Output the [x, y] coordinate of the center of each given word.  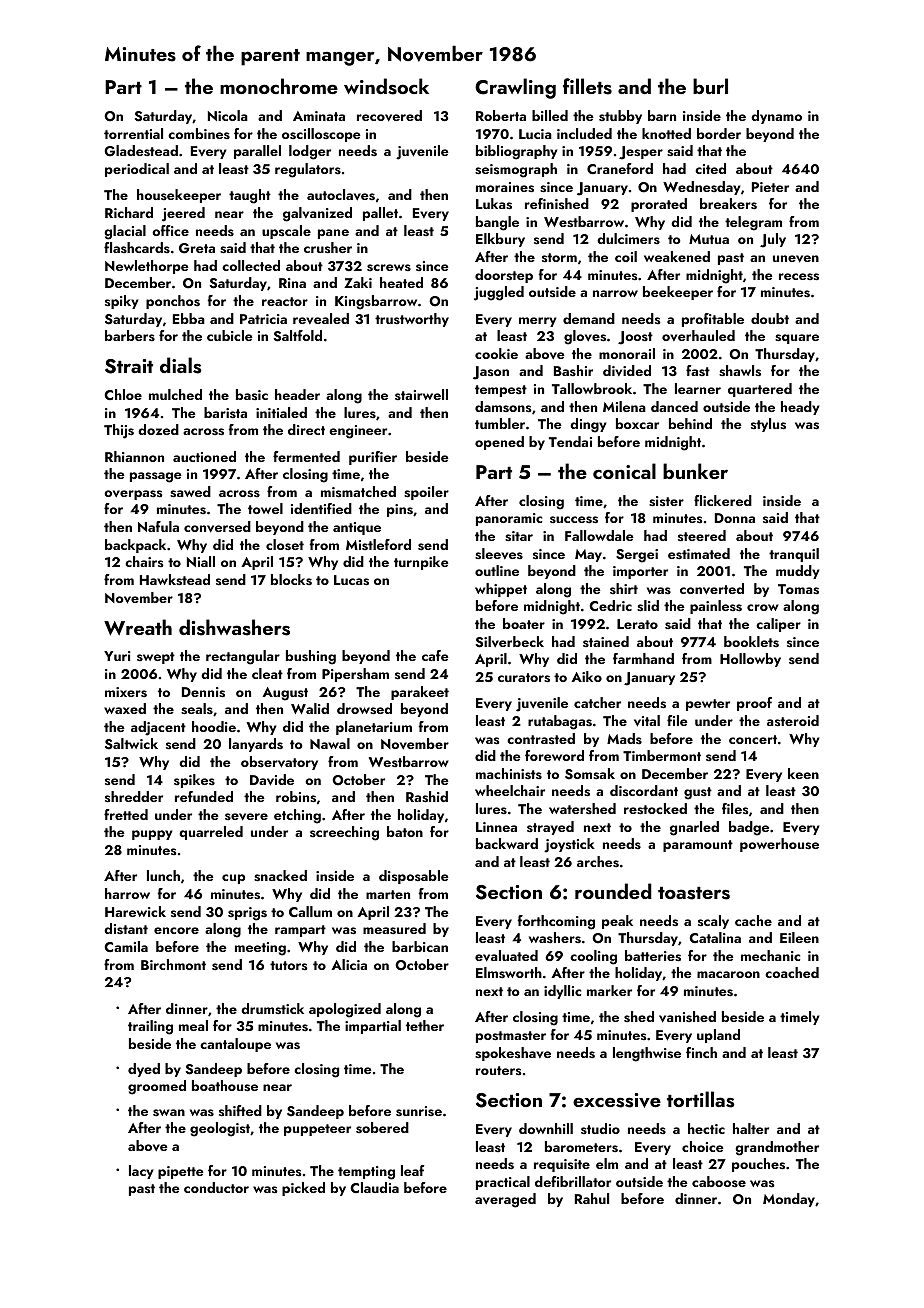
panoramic [509, 519]
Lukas [494, 204]
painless [716, 607]
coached [792, 972]
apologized [345, 1010]
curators [524, 678]
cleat [267, 673]
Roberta [501, 115]
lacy [141, 1172]
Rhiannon [134, 456]
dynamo [776, 117]
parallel [257, 152]
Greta [197, 248]
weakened [677, 256]
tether [425, 1025]
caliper [778, 625]
